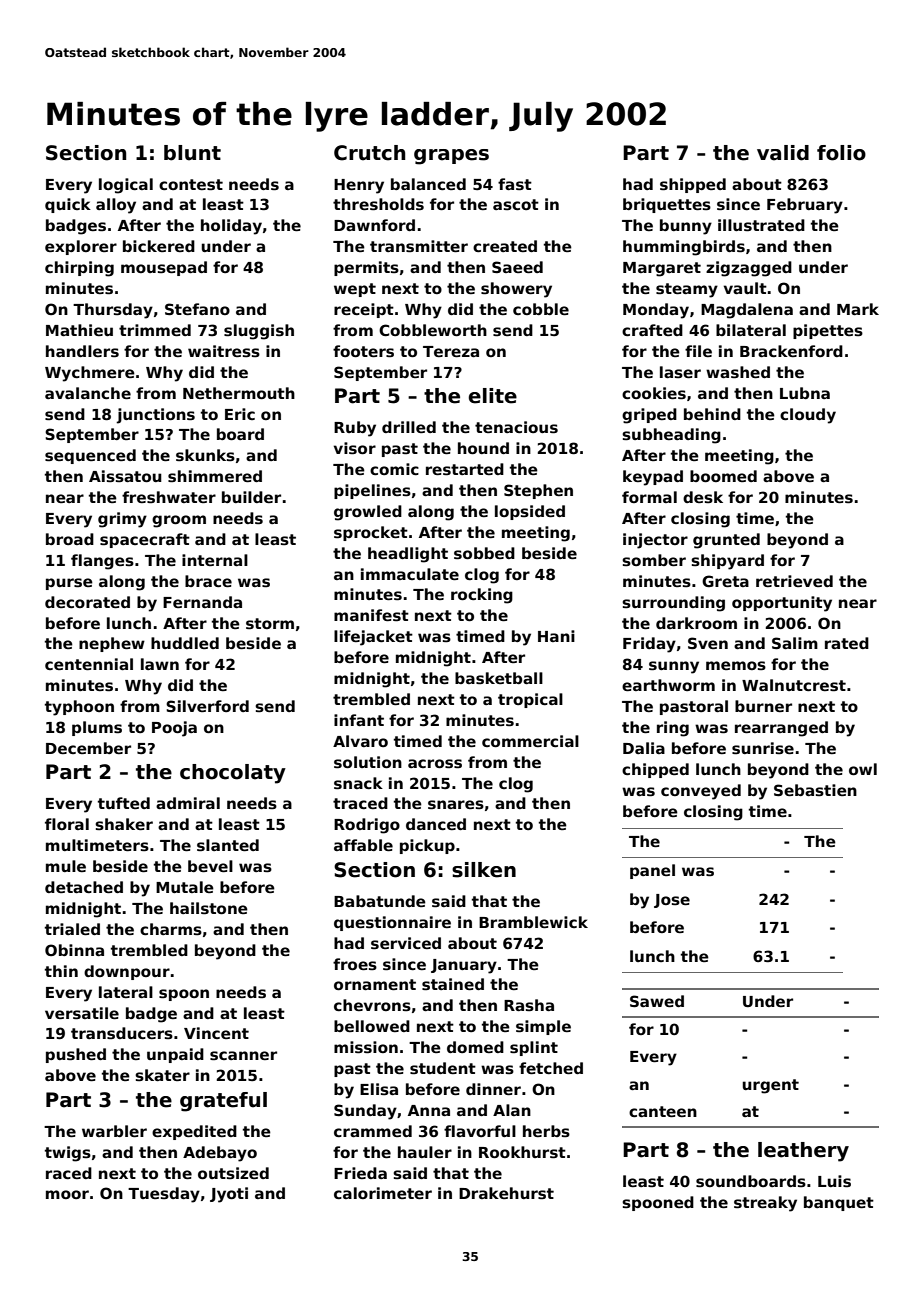  Describe the element at coordinates (359, 720) in the screenshot. I see `infant` at that location.
